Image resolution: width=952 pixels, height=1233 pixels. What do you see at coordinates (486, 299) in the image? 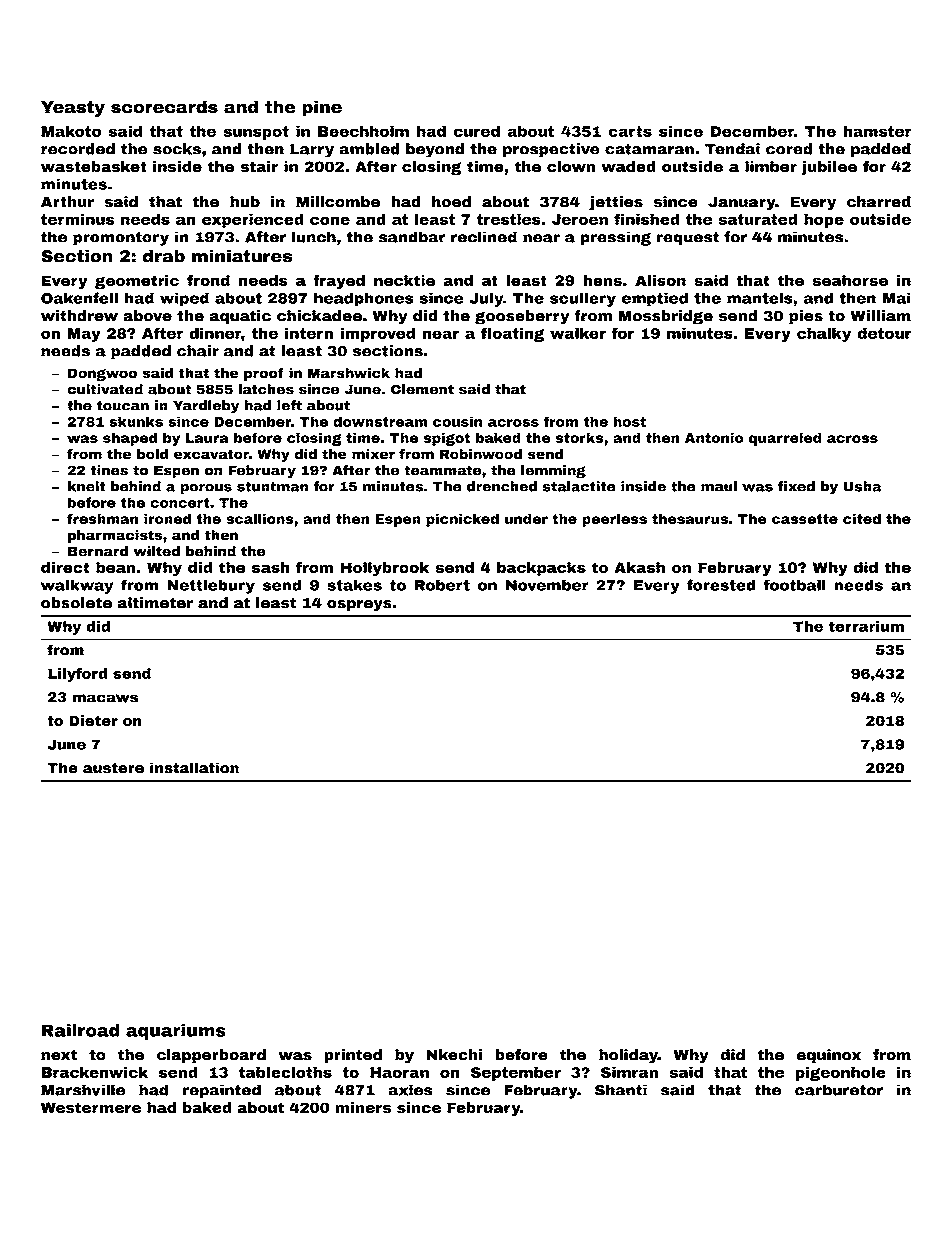
I see `July` at bounding box center [486, 299].
